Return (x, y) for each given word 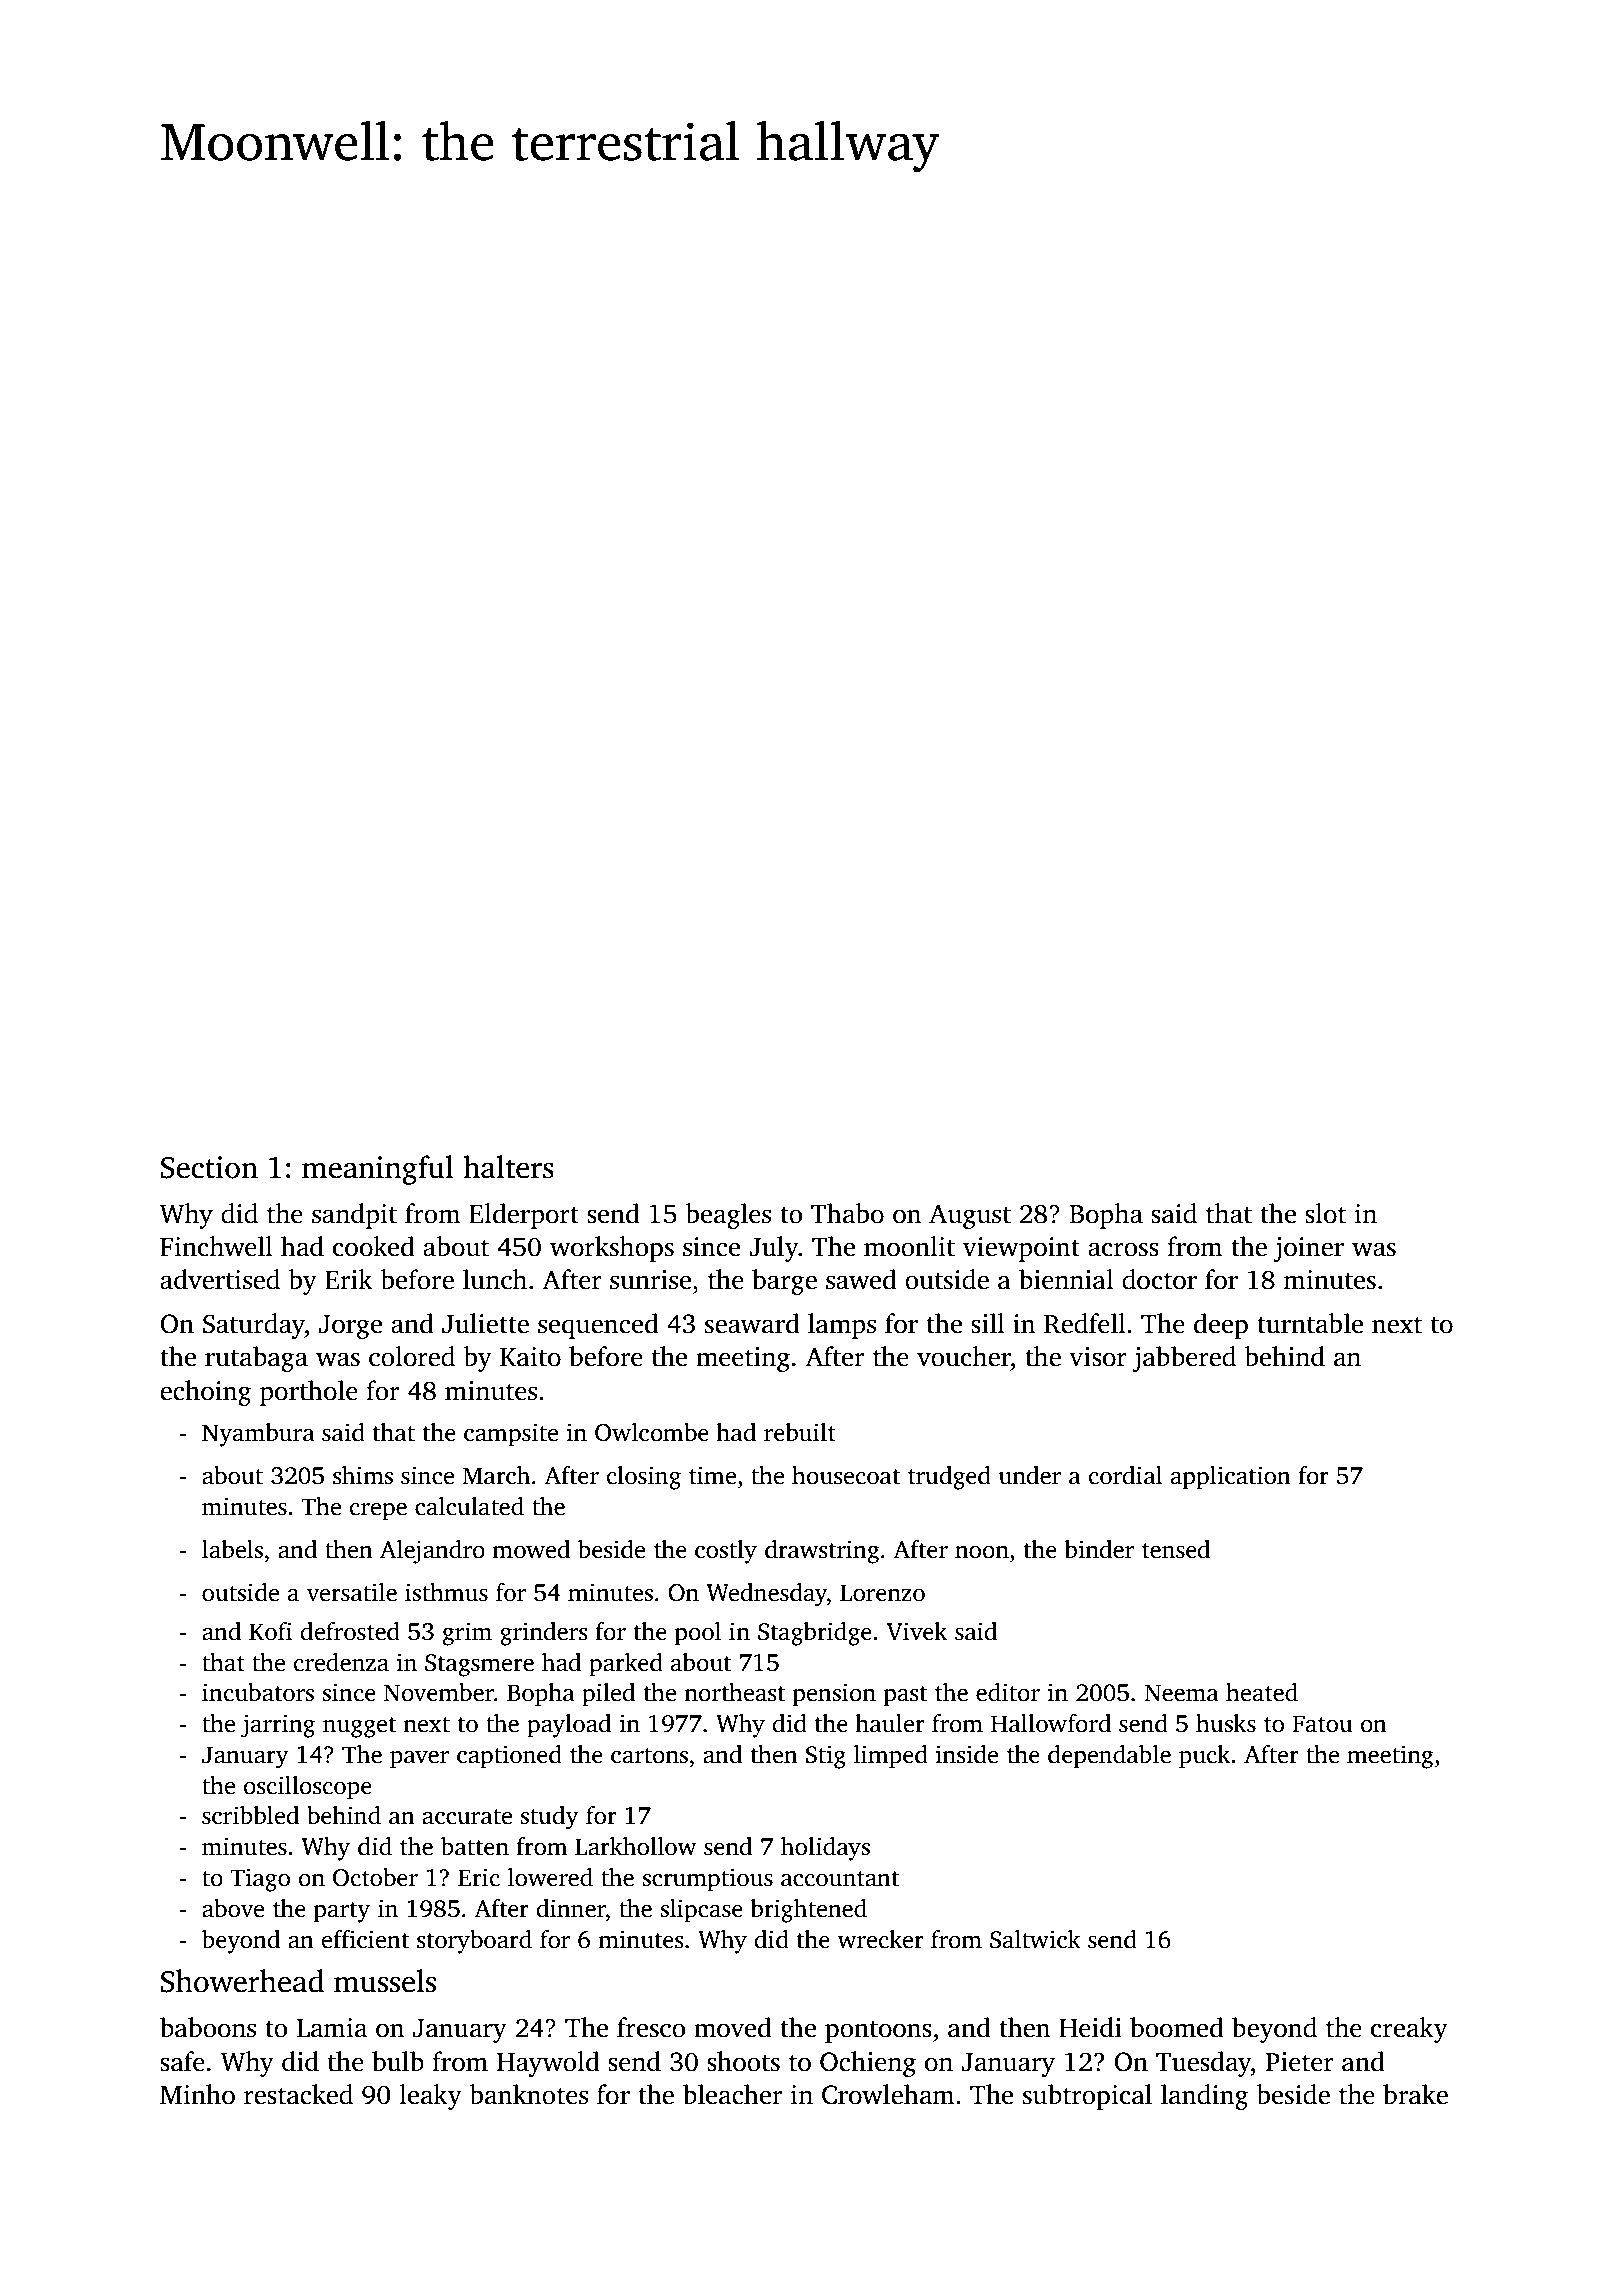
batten (475, 1846)
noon (982, 1552)
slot (1325, 1213)
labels (232, 1549)
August (970, 1216)
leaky (430, 2097)
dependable (1109, 1757)
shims (363, 1475)
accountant (840, 1879)
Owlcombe (652, 1432)
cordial (1126, 1475)
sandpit (354, 1216)
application (1231, 1478)
